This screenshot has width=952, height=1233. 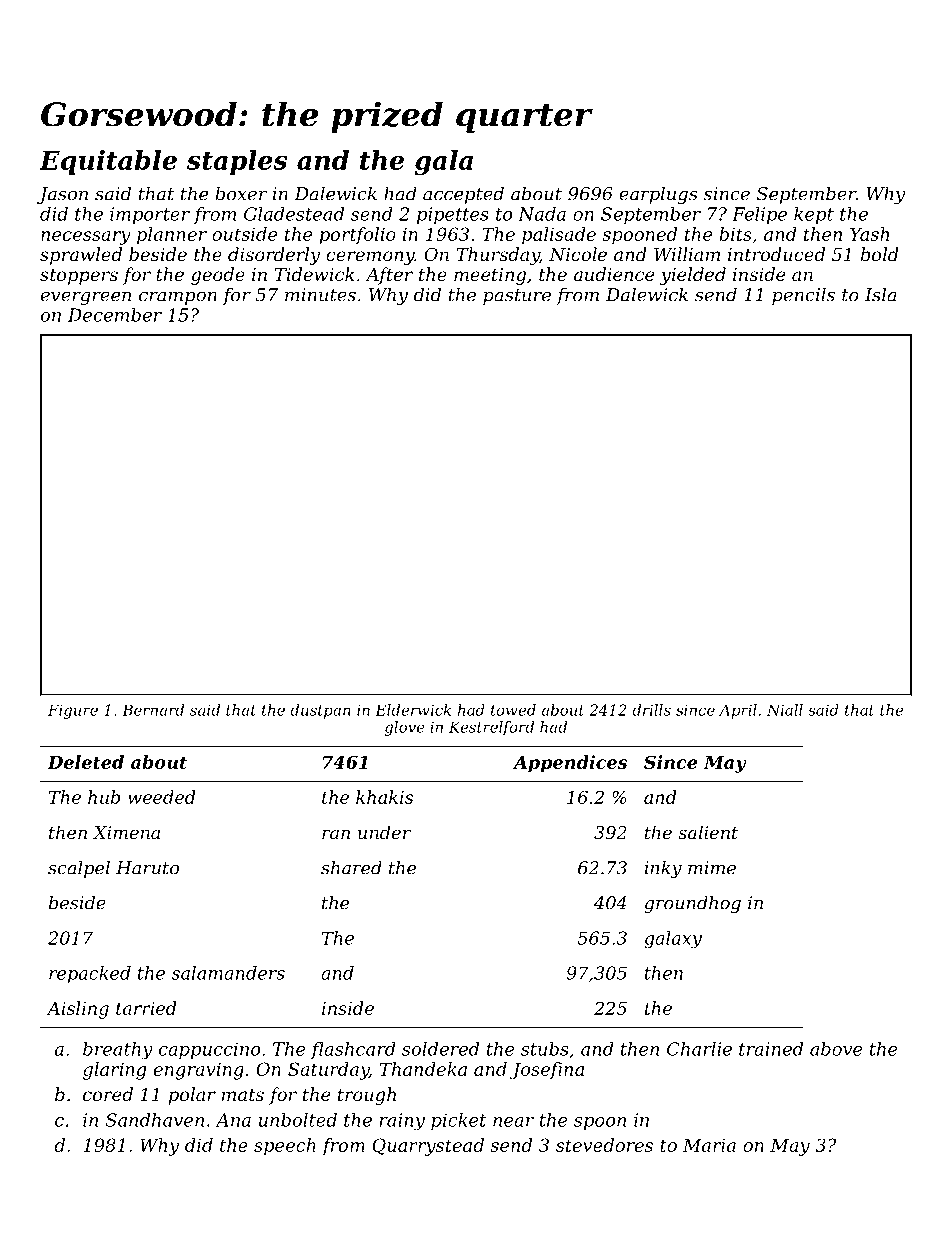 What do you see at coordinates (463, 195) in the screenshot?
I see `accepted` at bounding box center [463, 195].
